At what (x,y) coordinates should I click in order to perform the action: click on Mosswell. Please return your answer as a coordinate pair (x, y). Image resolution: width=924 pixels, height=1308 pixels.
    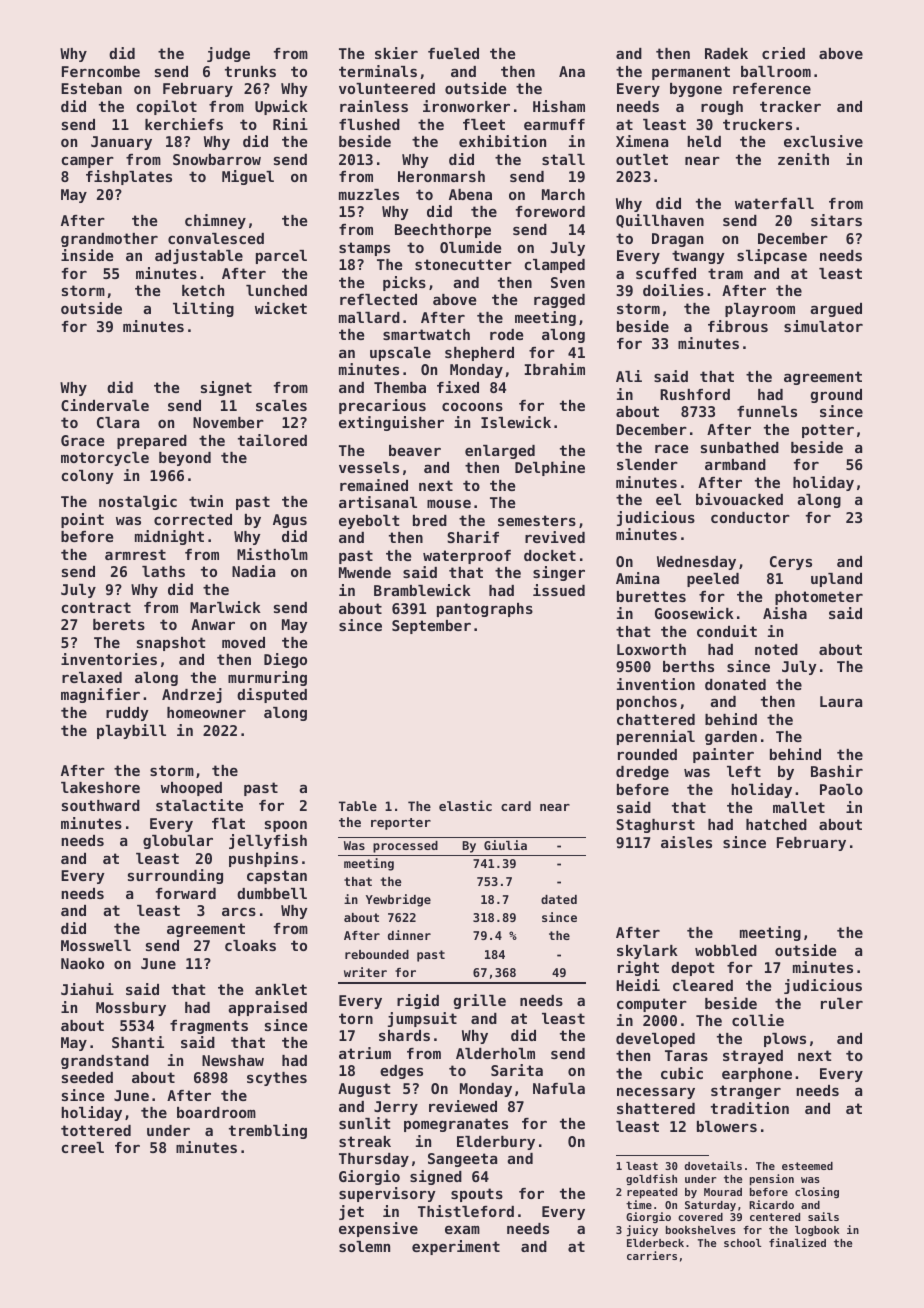
    Looking at the image, I should click on (96, 945).
